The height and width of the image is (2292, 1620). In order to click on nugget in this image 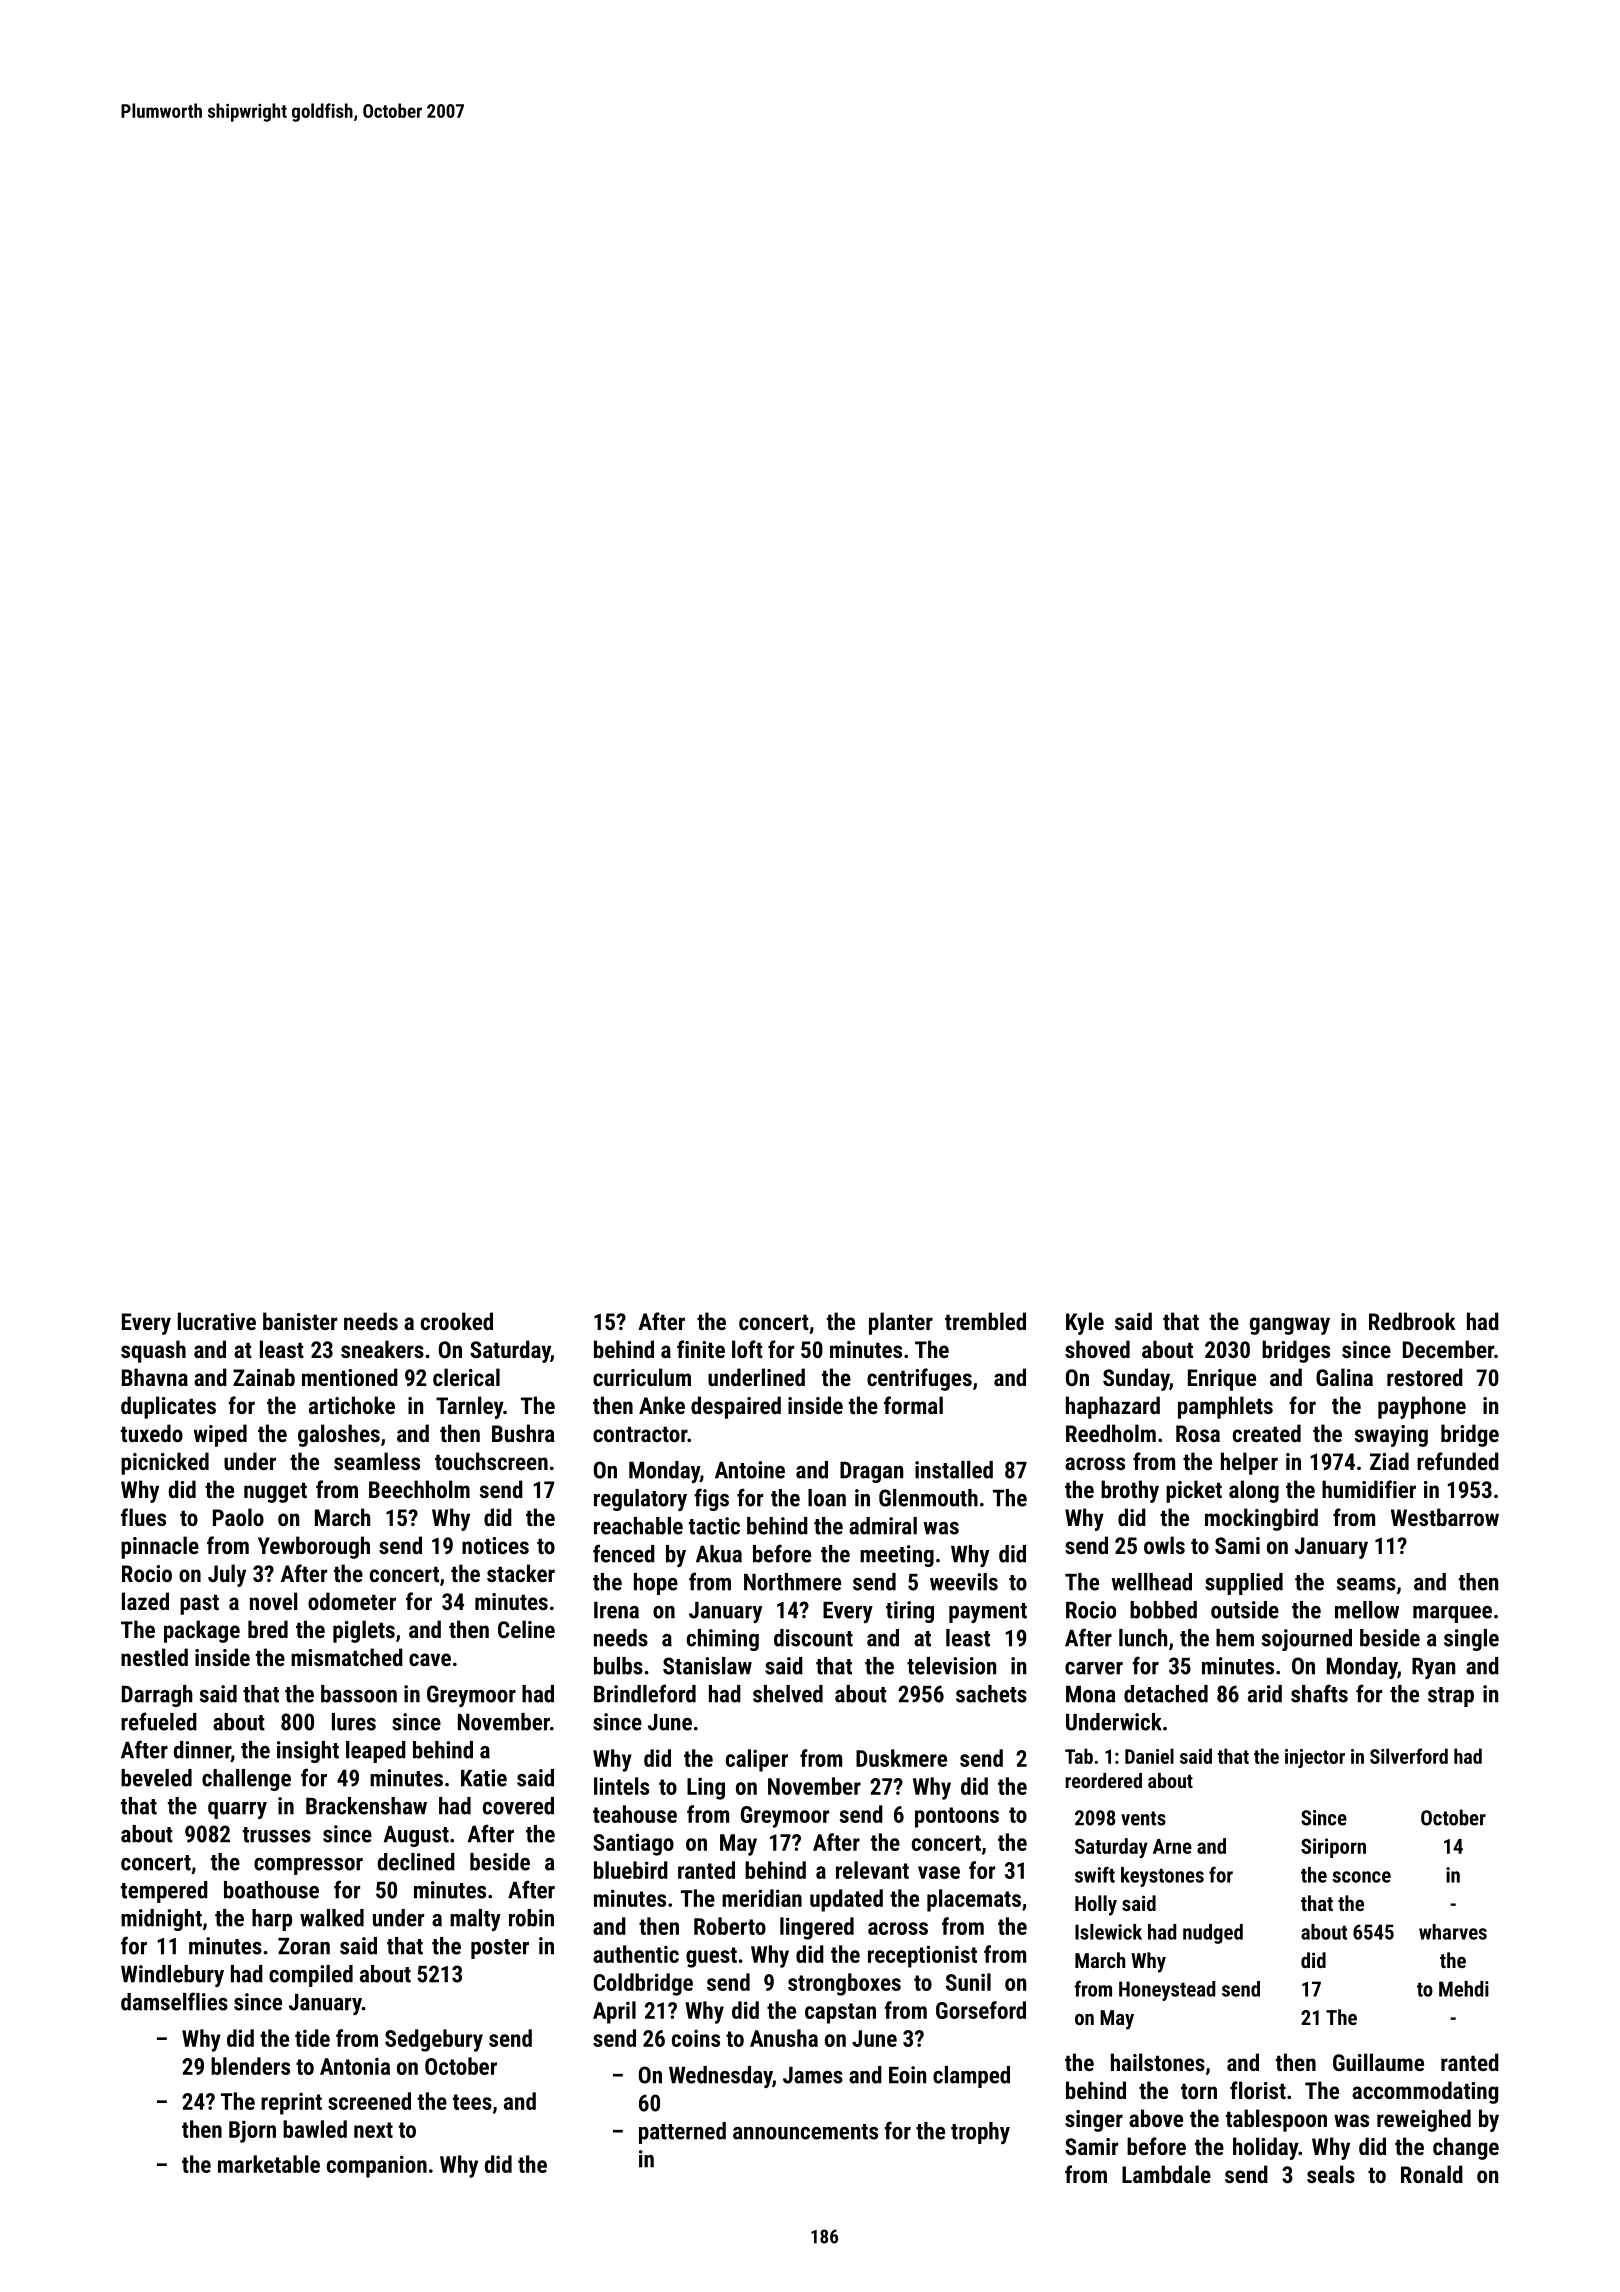, I will do `click(275, 1492)`.
